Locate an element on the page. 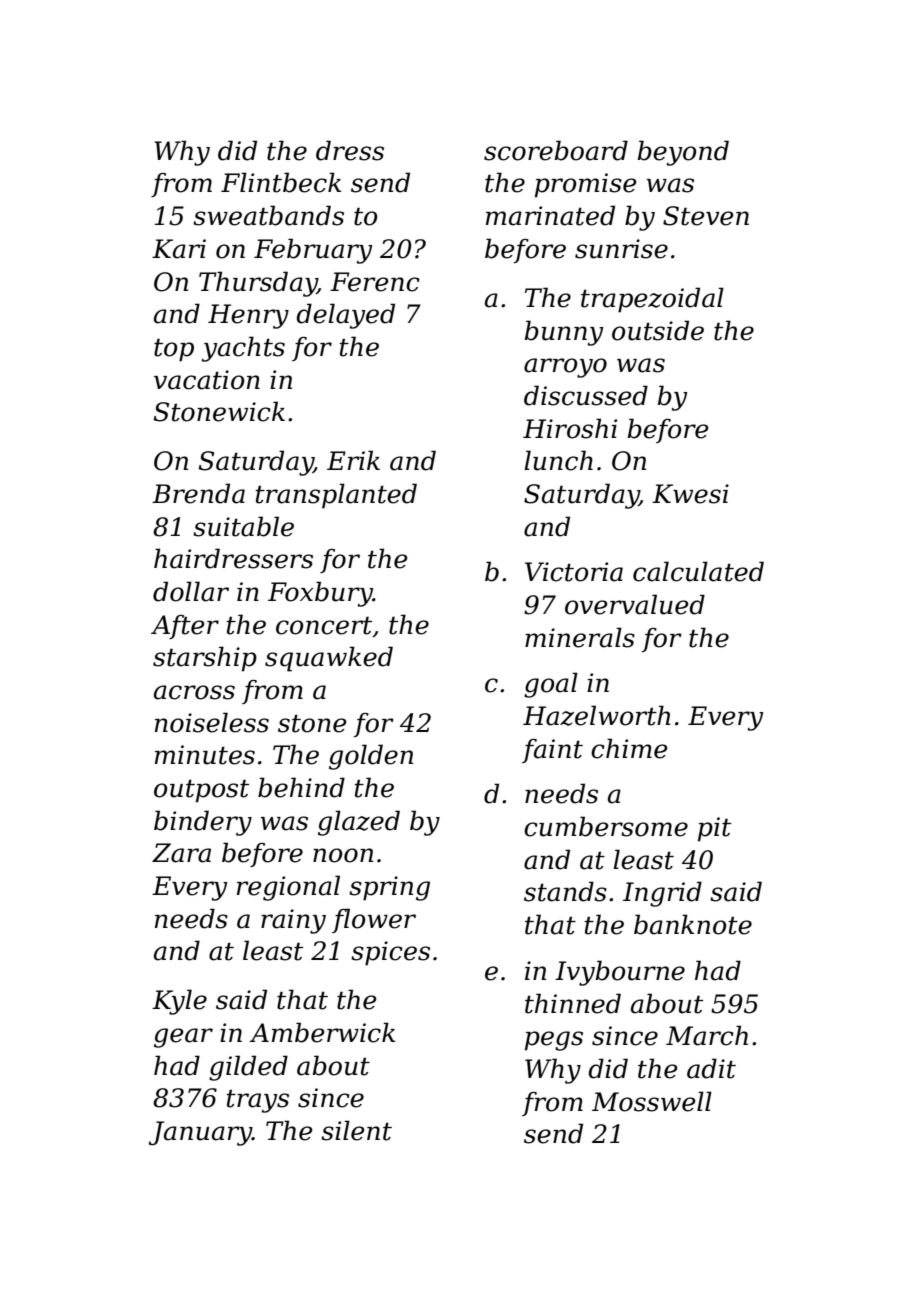  January is located at coordinates (200, 1133).
